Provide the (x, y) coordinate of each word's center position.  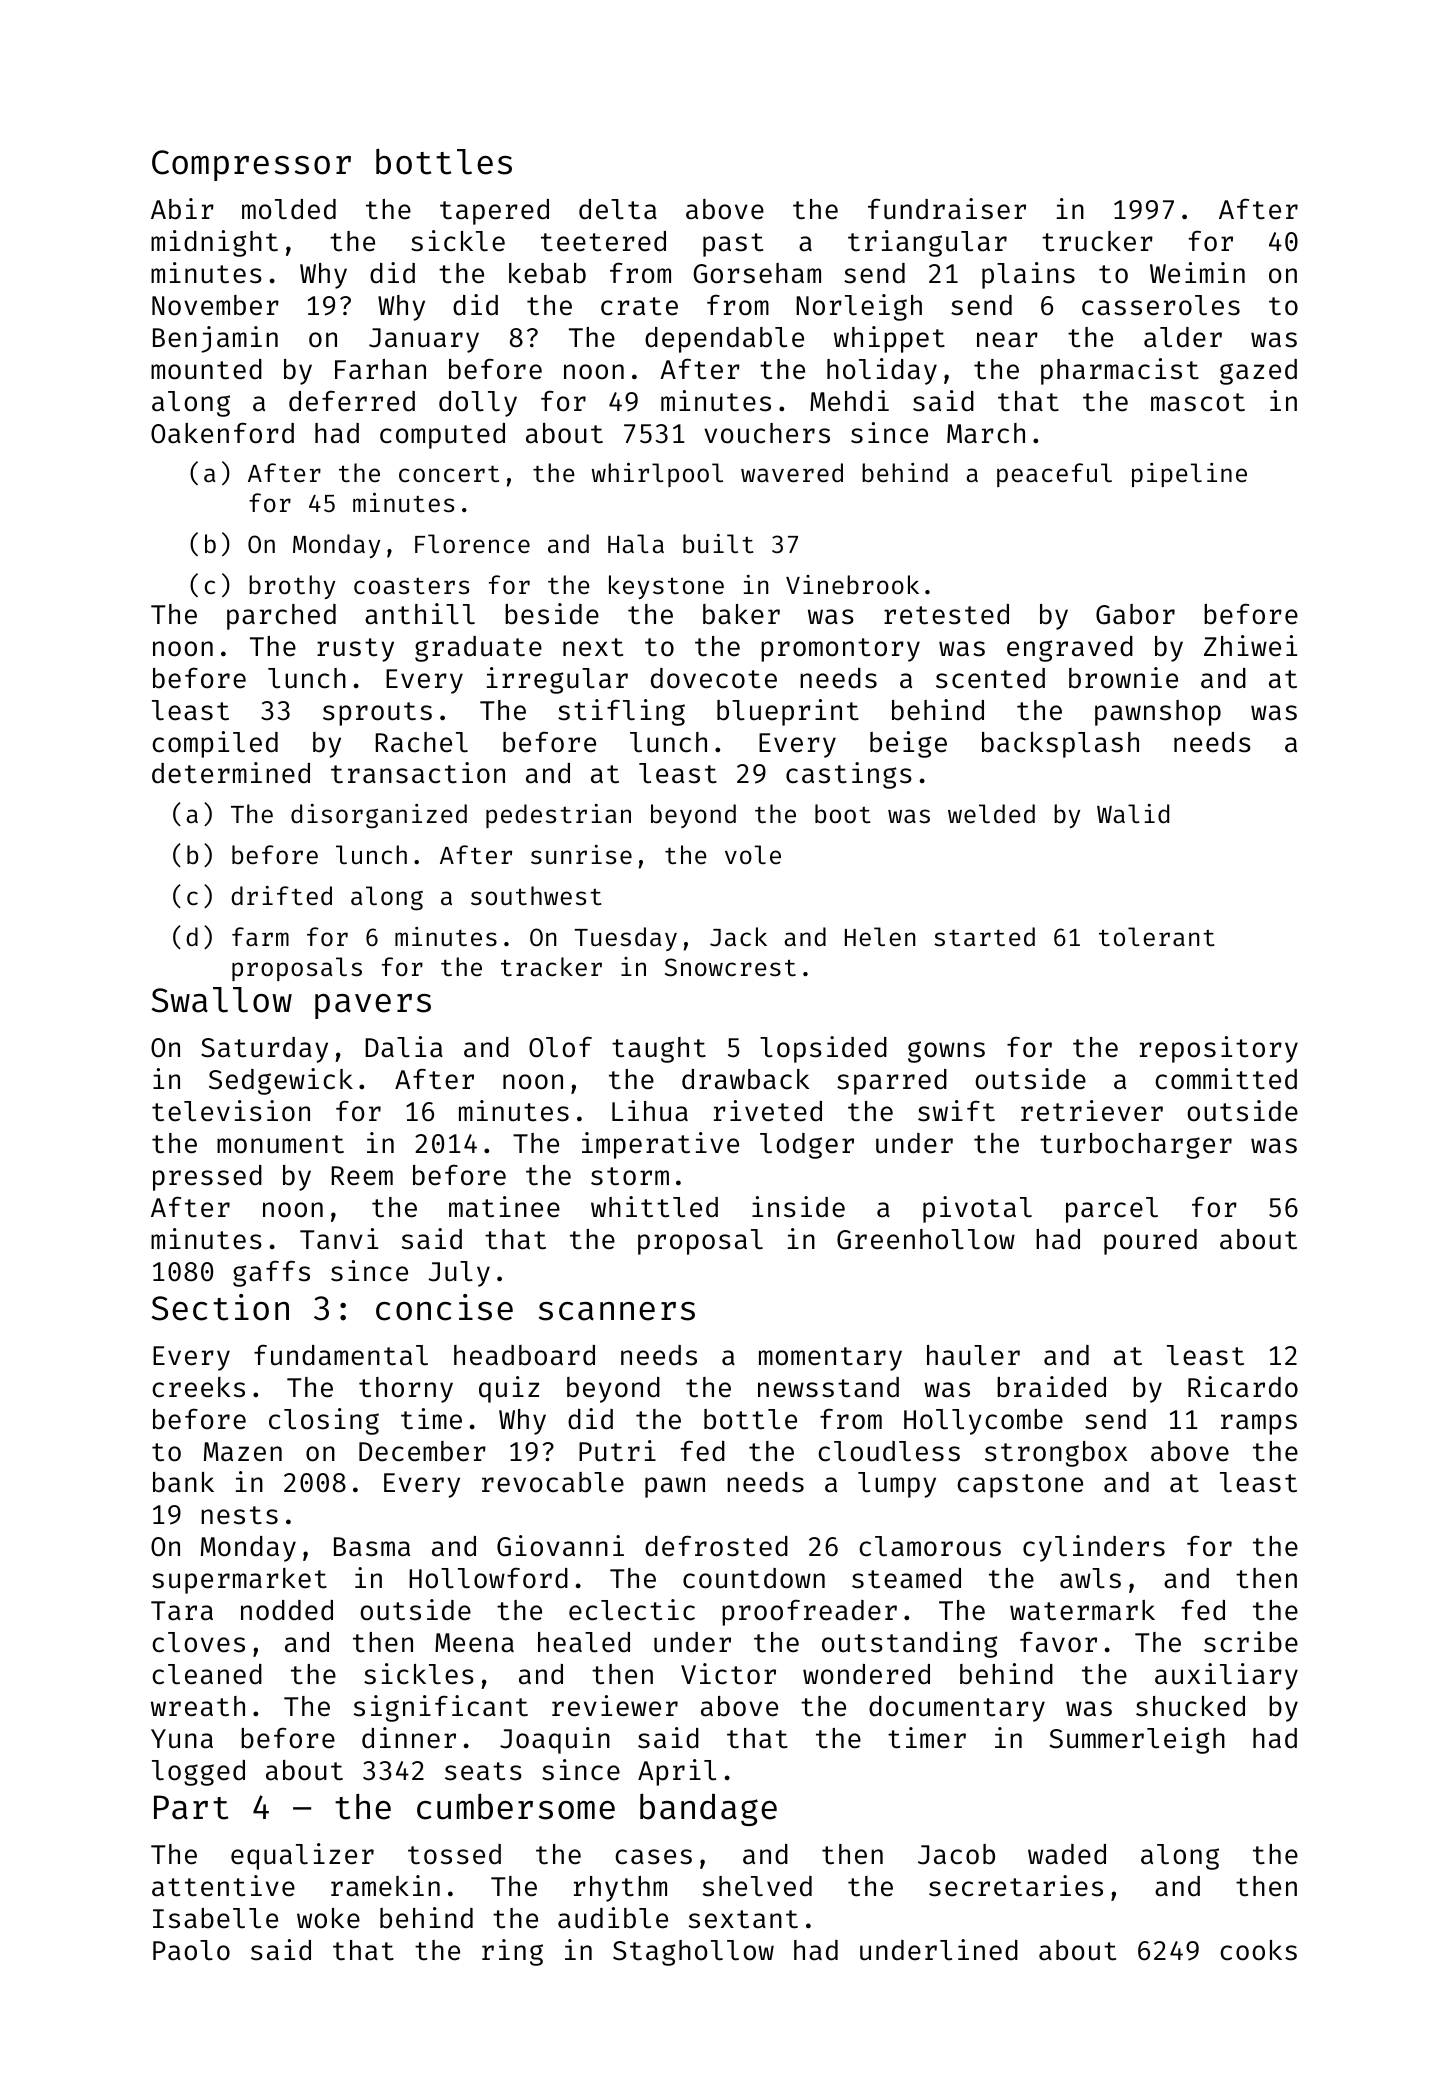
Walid (1133, 814)
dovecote (714, 678)
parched (281, 617)
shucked (1190, 1706)
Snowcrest (730, 967)
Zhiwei (1250, 646)
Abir (182, 209)
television (231, 1111)
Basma (372, 1547)
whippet (889, 339)
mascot (1198, 402)
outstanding (909, 1644)
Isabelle (215, 1918)
